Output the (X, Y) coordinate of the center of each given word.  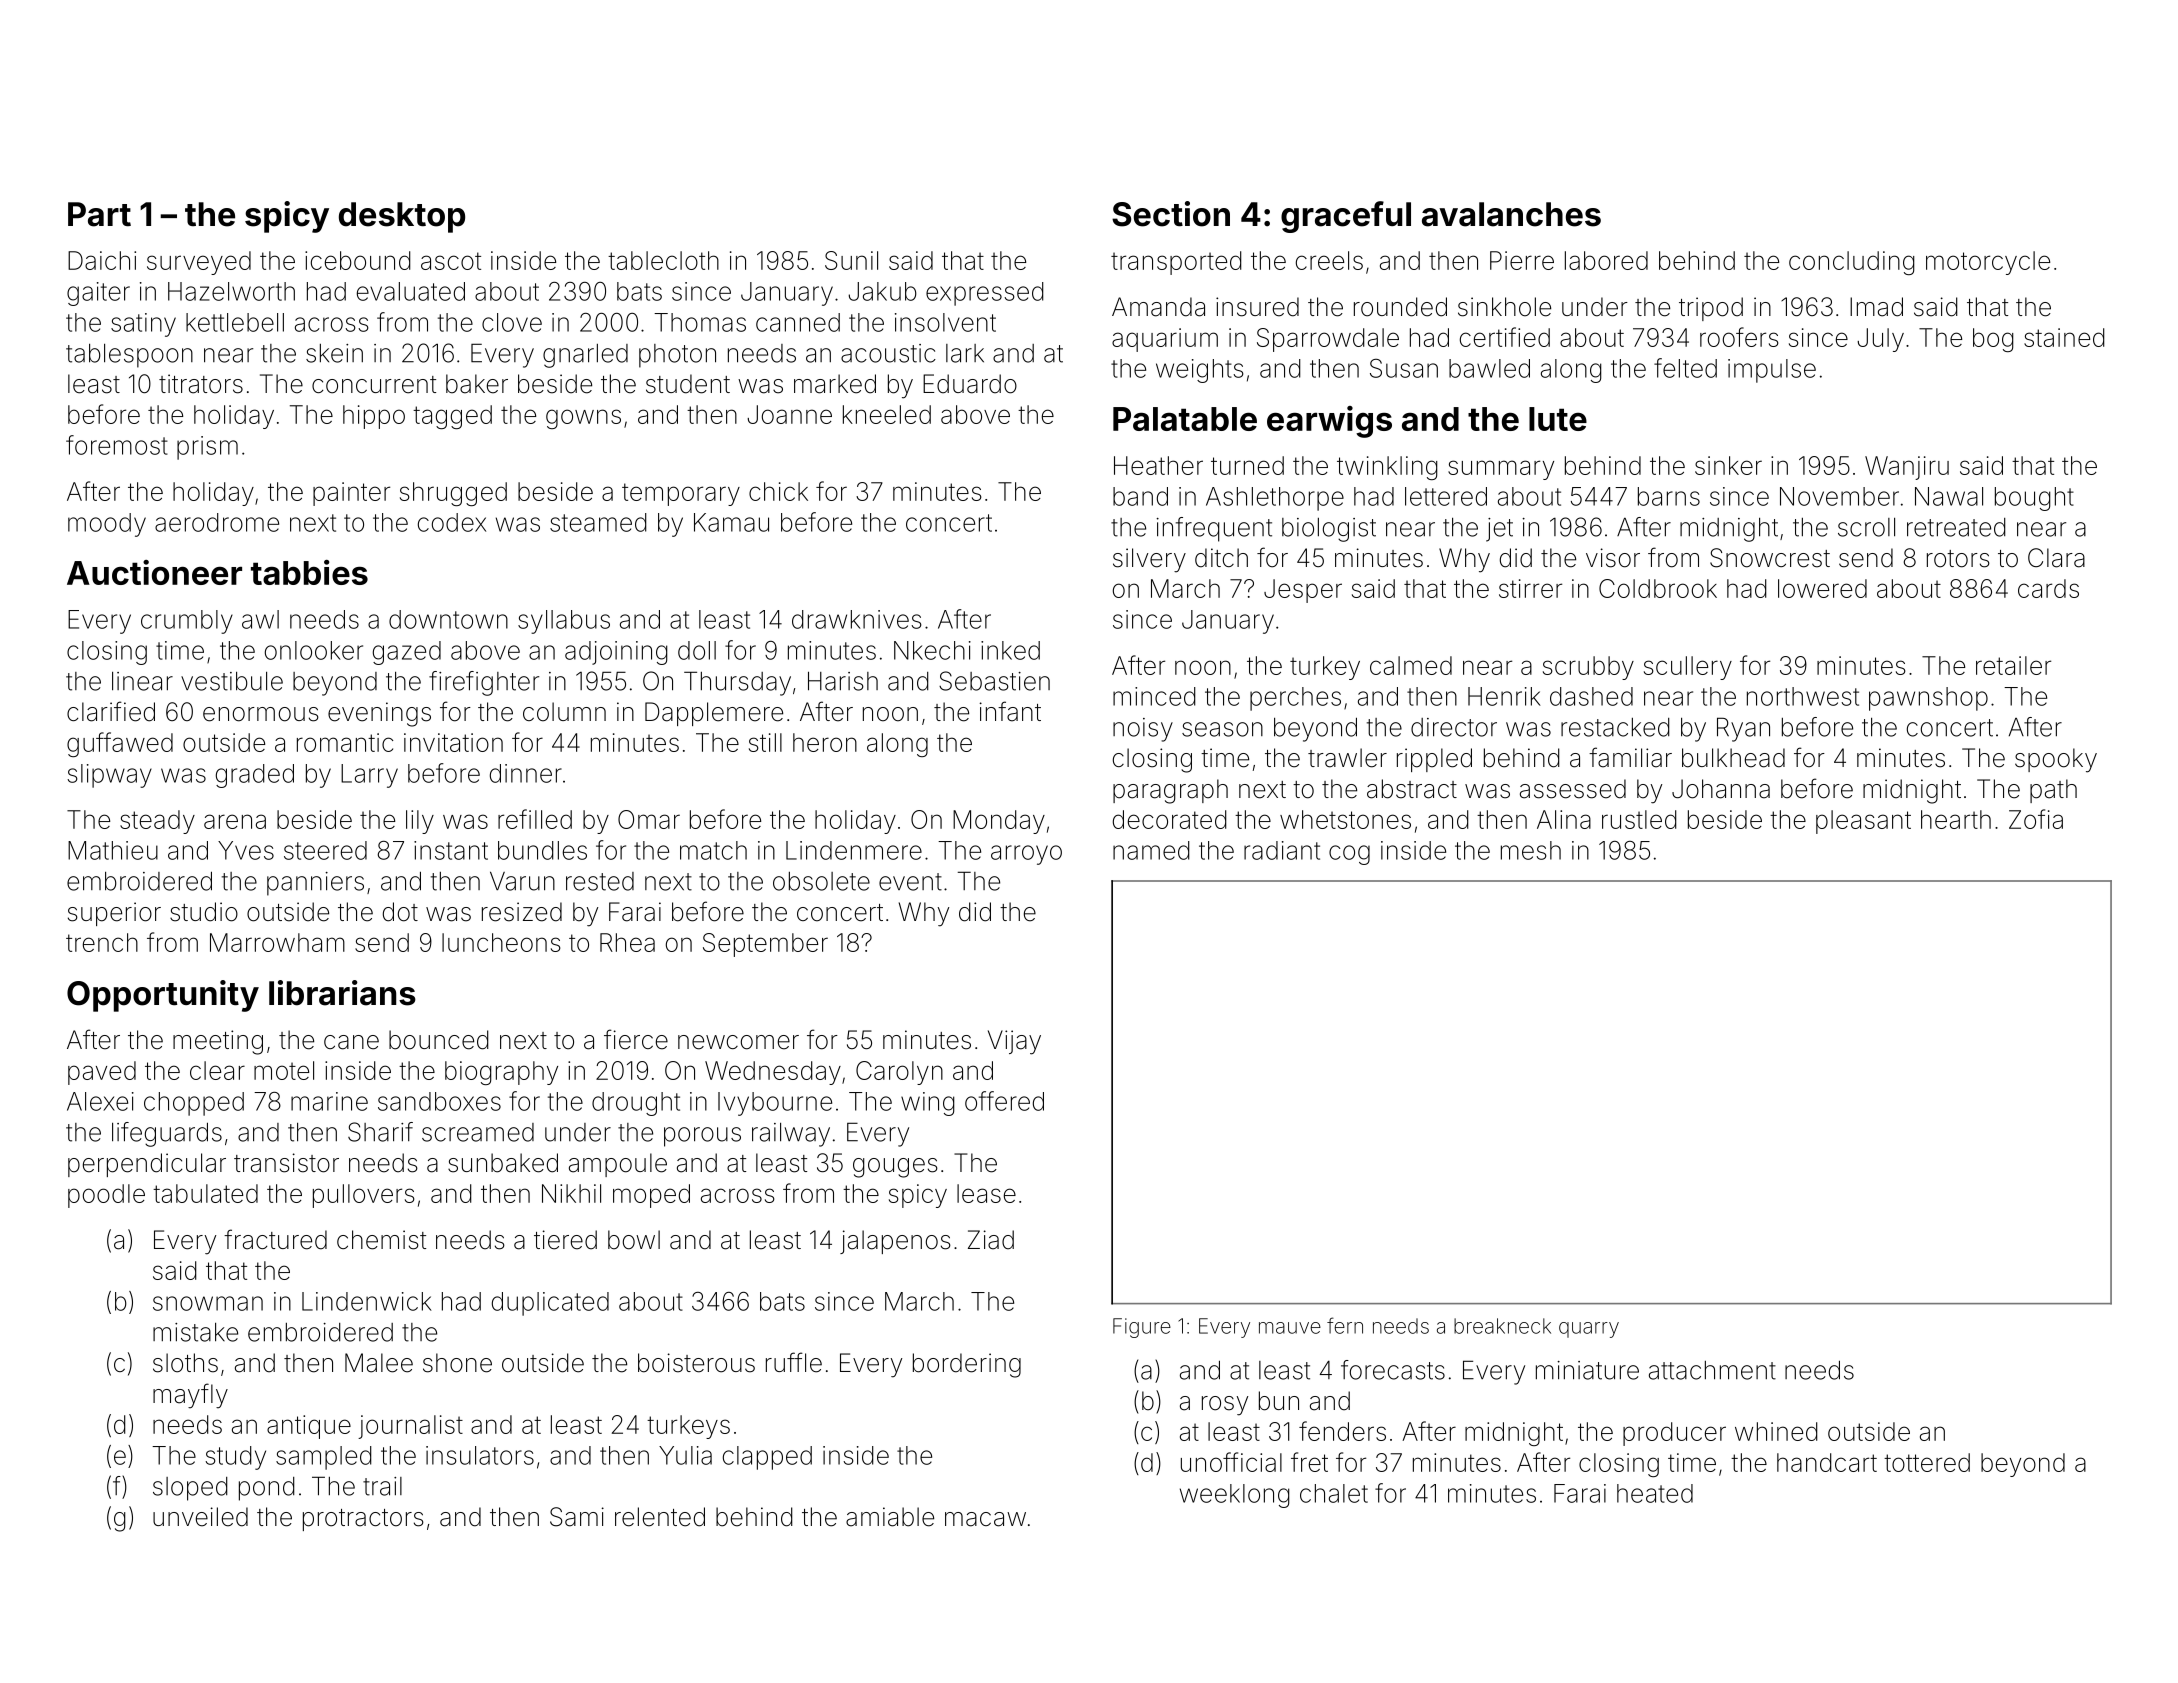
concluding (1852, 263)
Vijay (1014, 1042)
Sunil (851, 260)
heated (1655, 1493)
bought (2034, 499)
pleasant (1863, 822)
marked (835, 384)
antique (309, 1427)
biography (501, 1073)
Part (99, 214)
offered (1004, 1101)
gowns (583, 419)
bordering (967, 1365)
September (765, 945)
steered (325, 850)
